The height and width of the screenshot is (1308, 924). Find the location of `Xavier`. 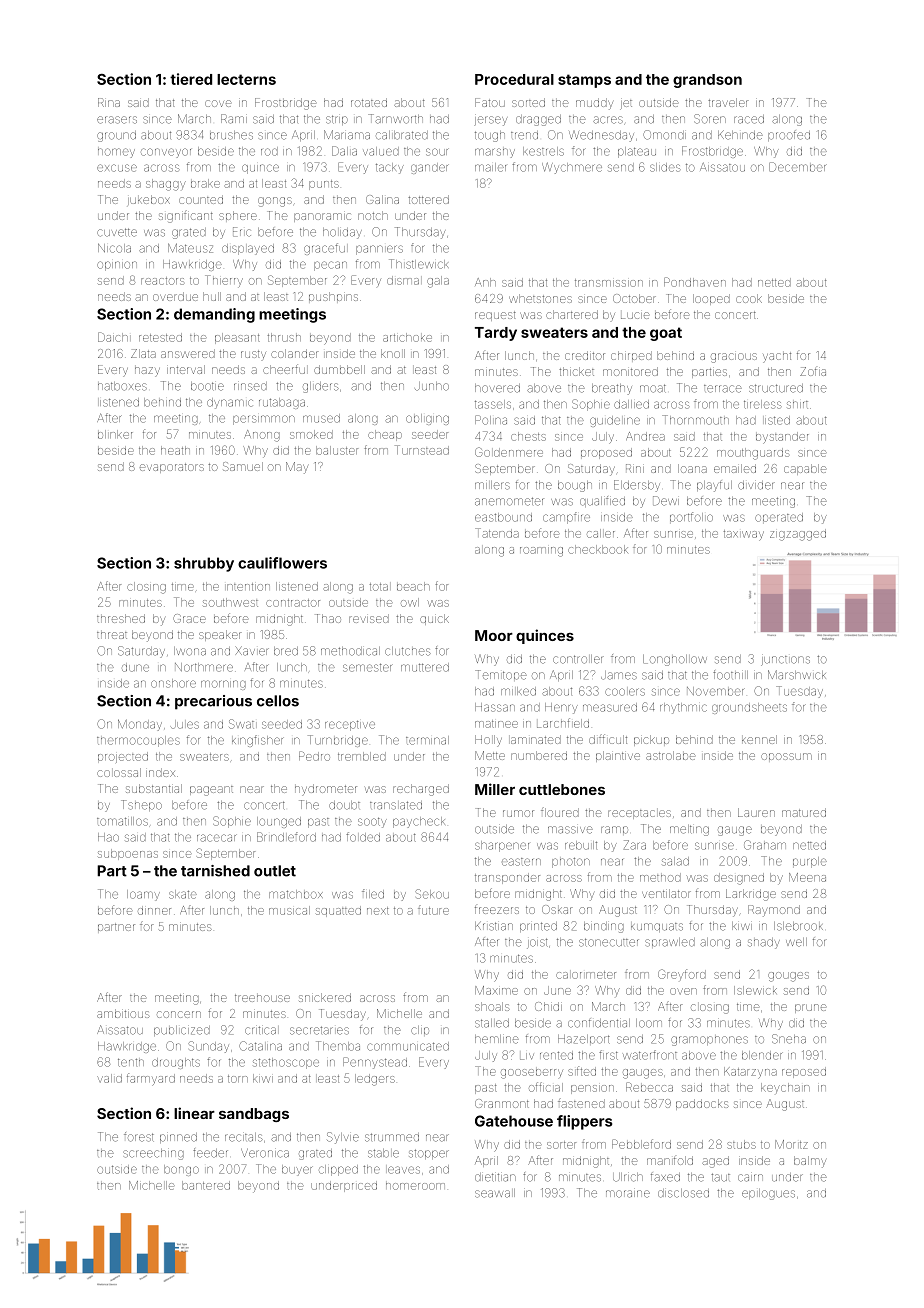

Xavier is located at coordinates (252, 651).
